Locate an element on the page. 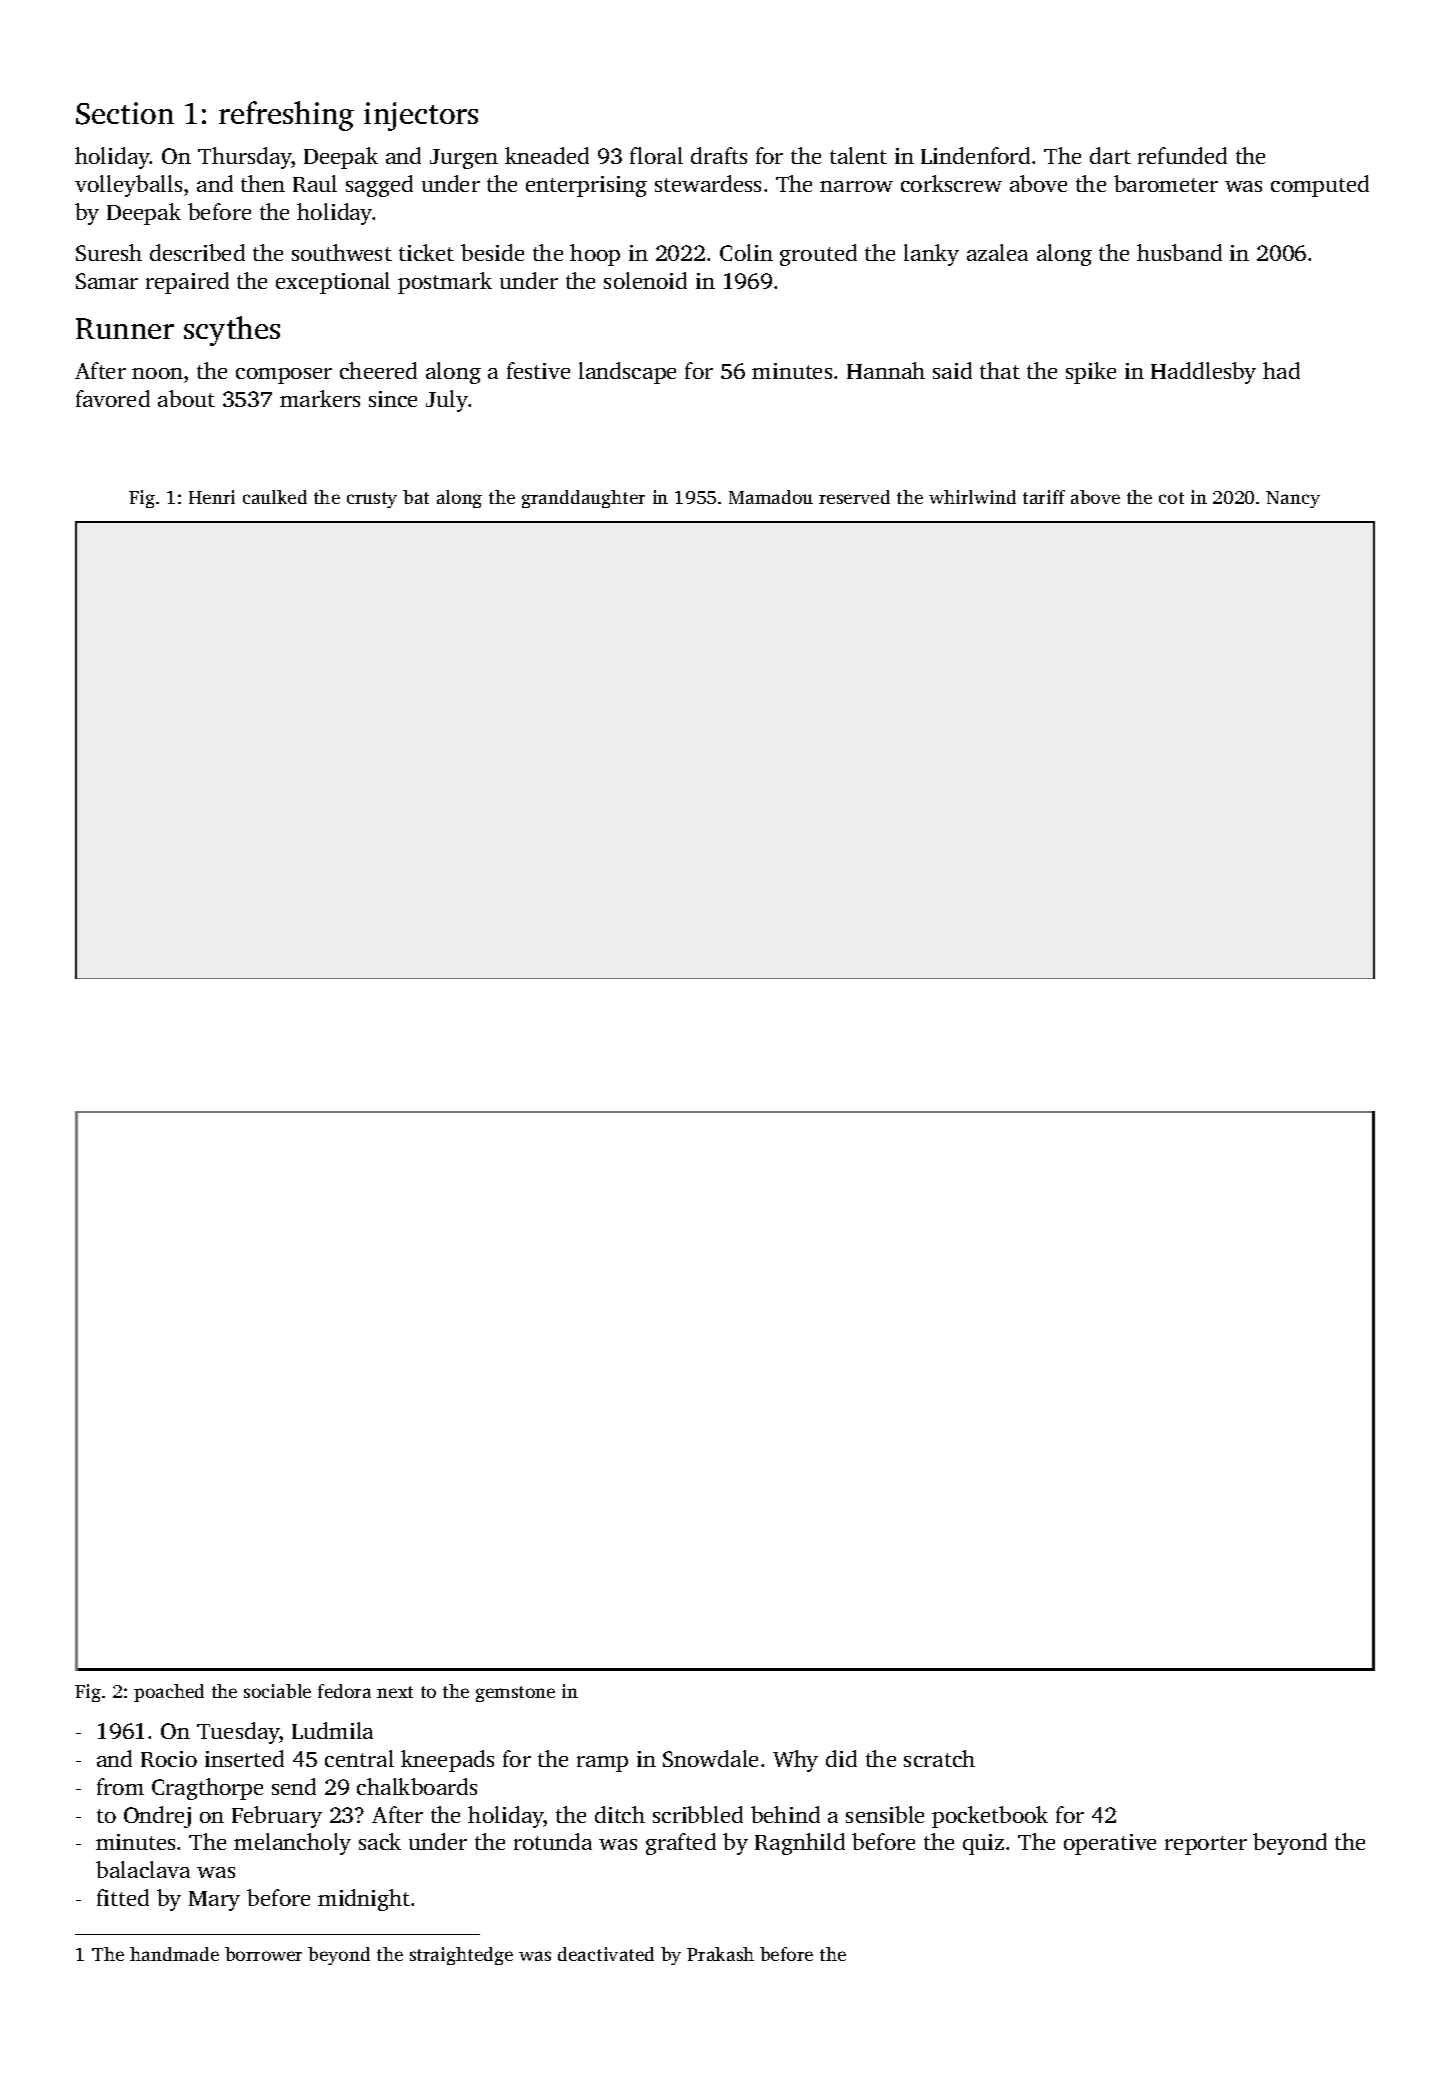  computed is located at coordinates (1320, 186).
